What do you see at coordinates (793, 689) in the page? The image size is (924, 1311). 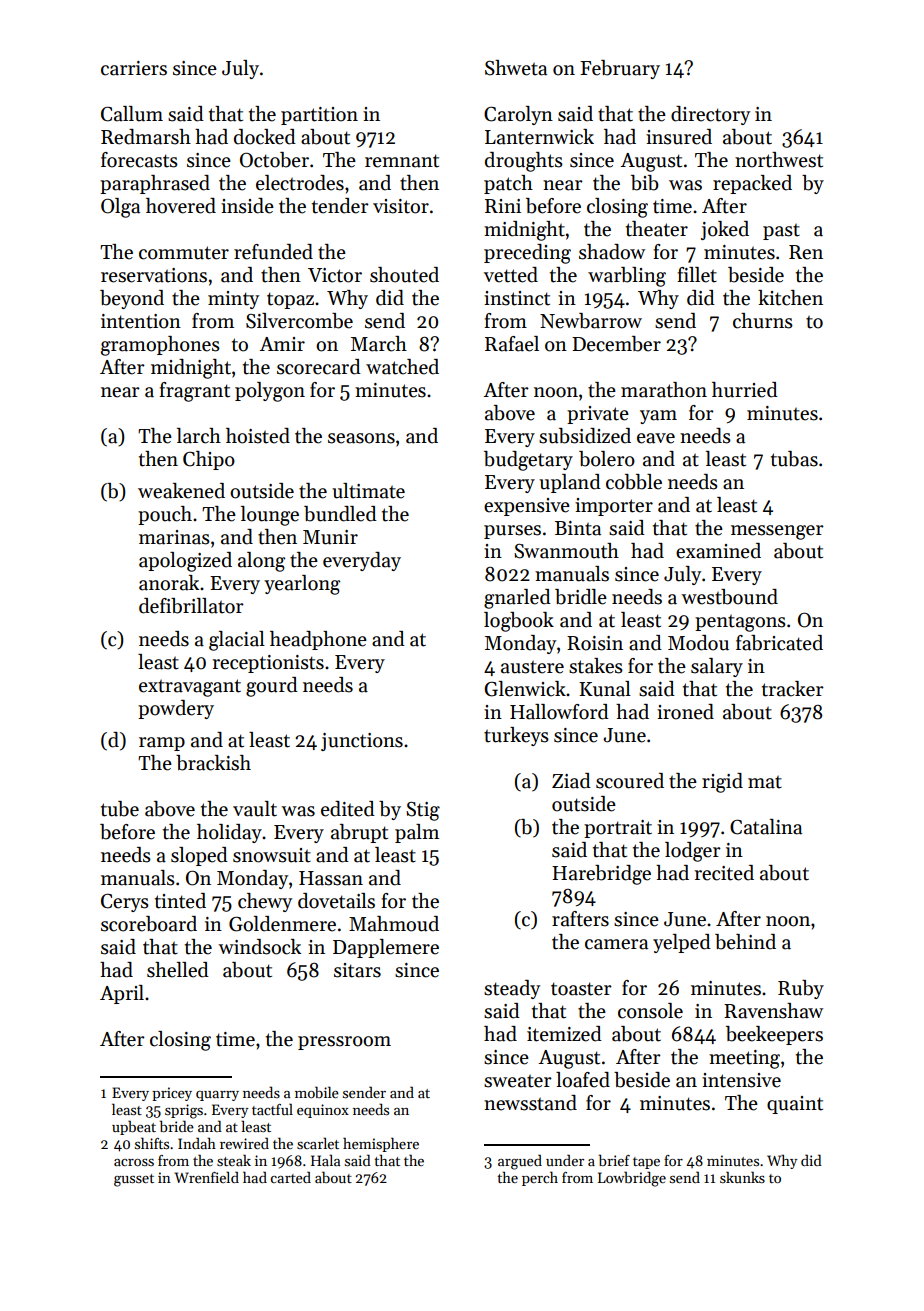 I see `tracker` at bounding box center [793, 689].
